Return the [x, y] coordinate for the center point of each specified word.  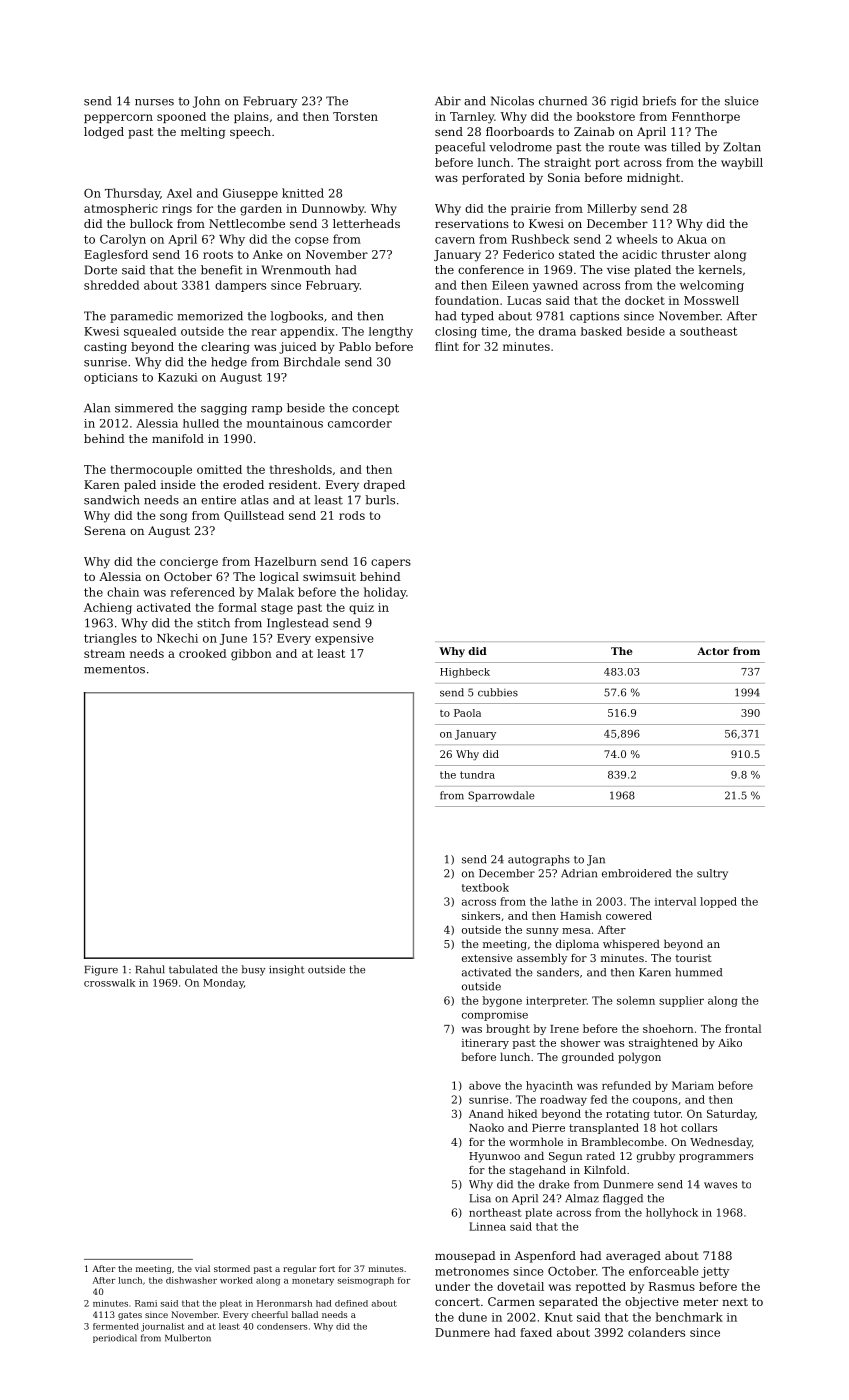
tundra [477, 775]
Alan [97, 408]
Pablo [355, 346]
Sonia [564, 177]
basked [601, 331]
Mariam [693, 1085]
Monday [223, 984]
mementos [114, 669]
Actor [713, 651]
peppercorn [118, 118]
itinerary [485, 1044]
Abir [448, 101]
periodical [115, 1338]
